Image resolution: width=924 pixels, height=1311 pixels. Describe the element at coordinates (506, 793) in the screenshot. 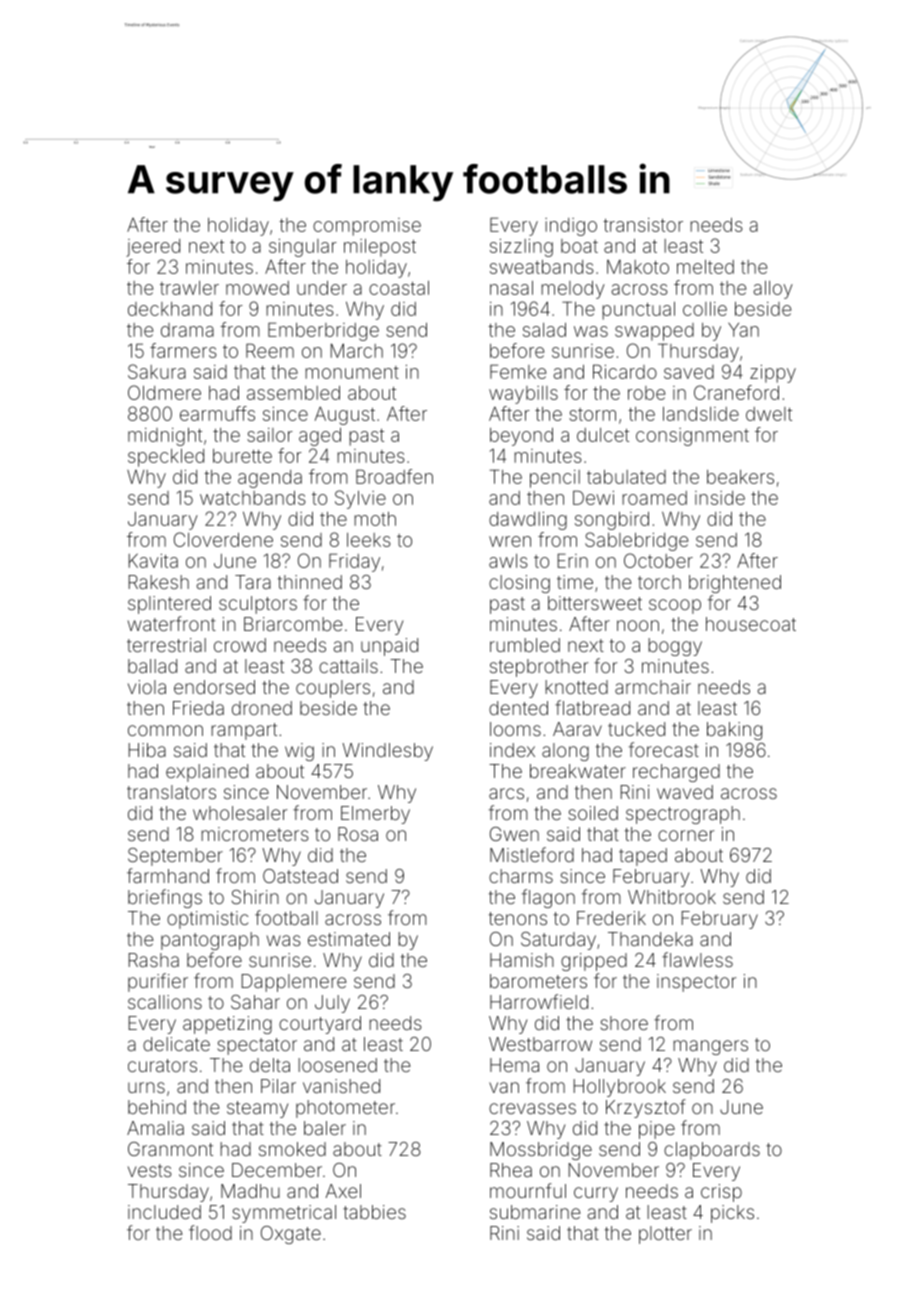

I see `arcs` at that location.
